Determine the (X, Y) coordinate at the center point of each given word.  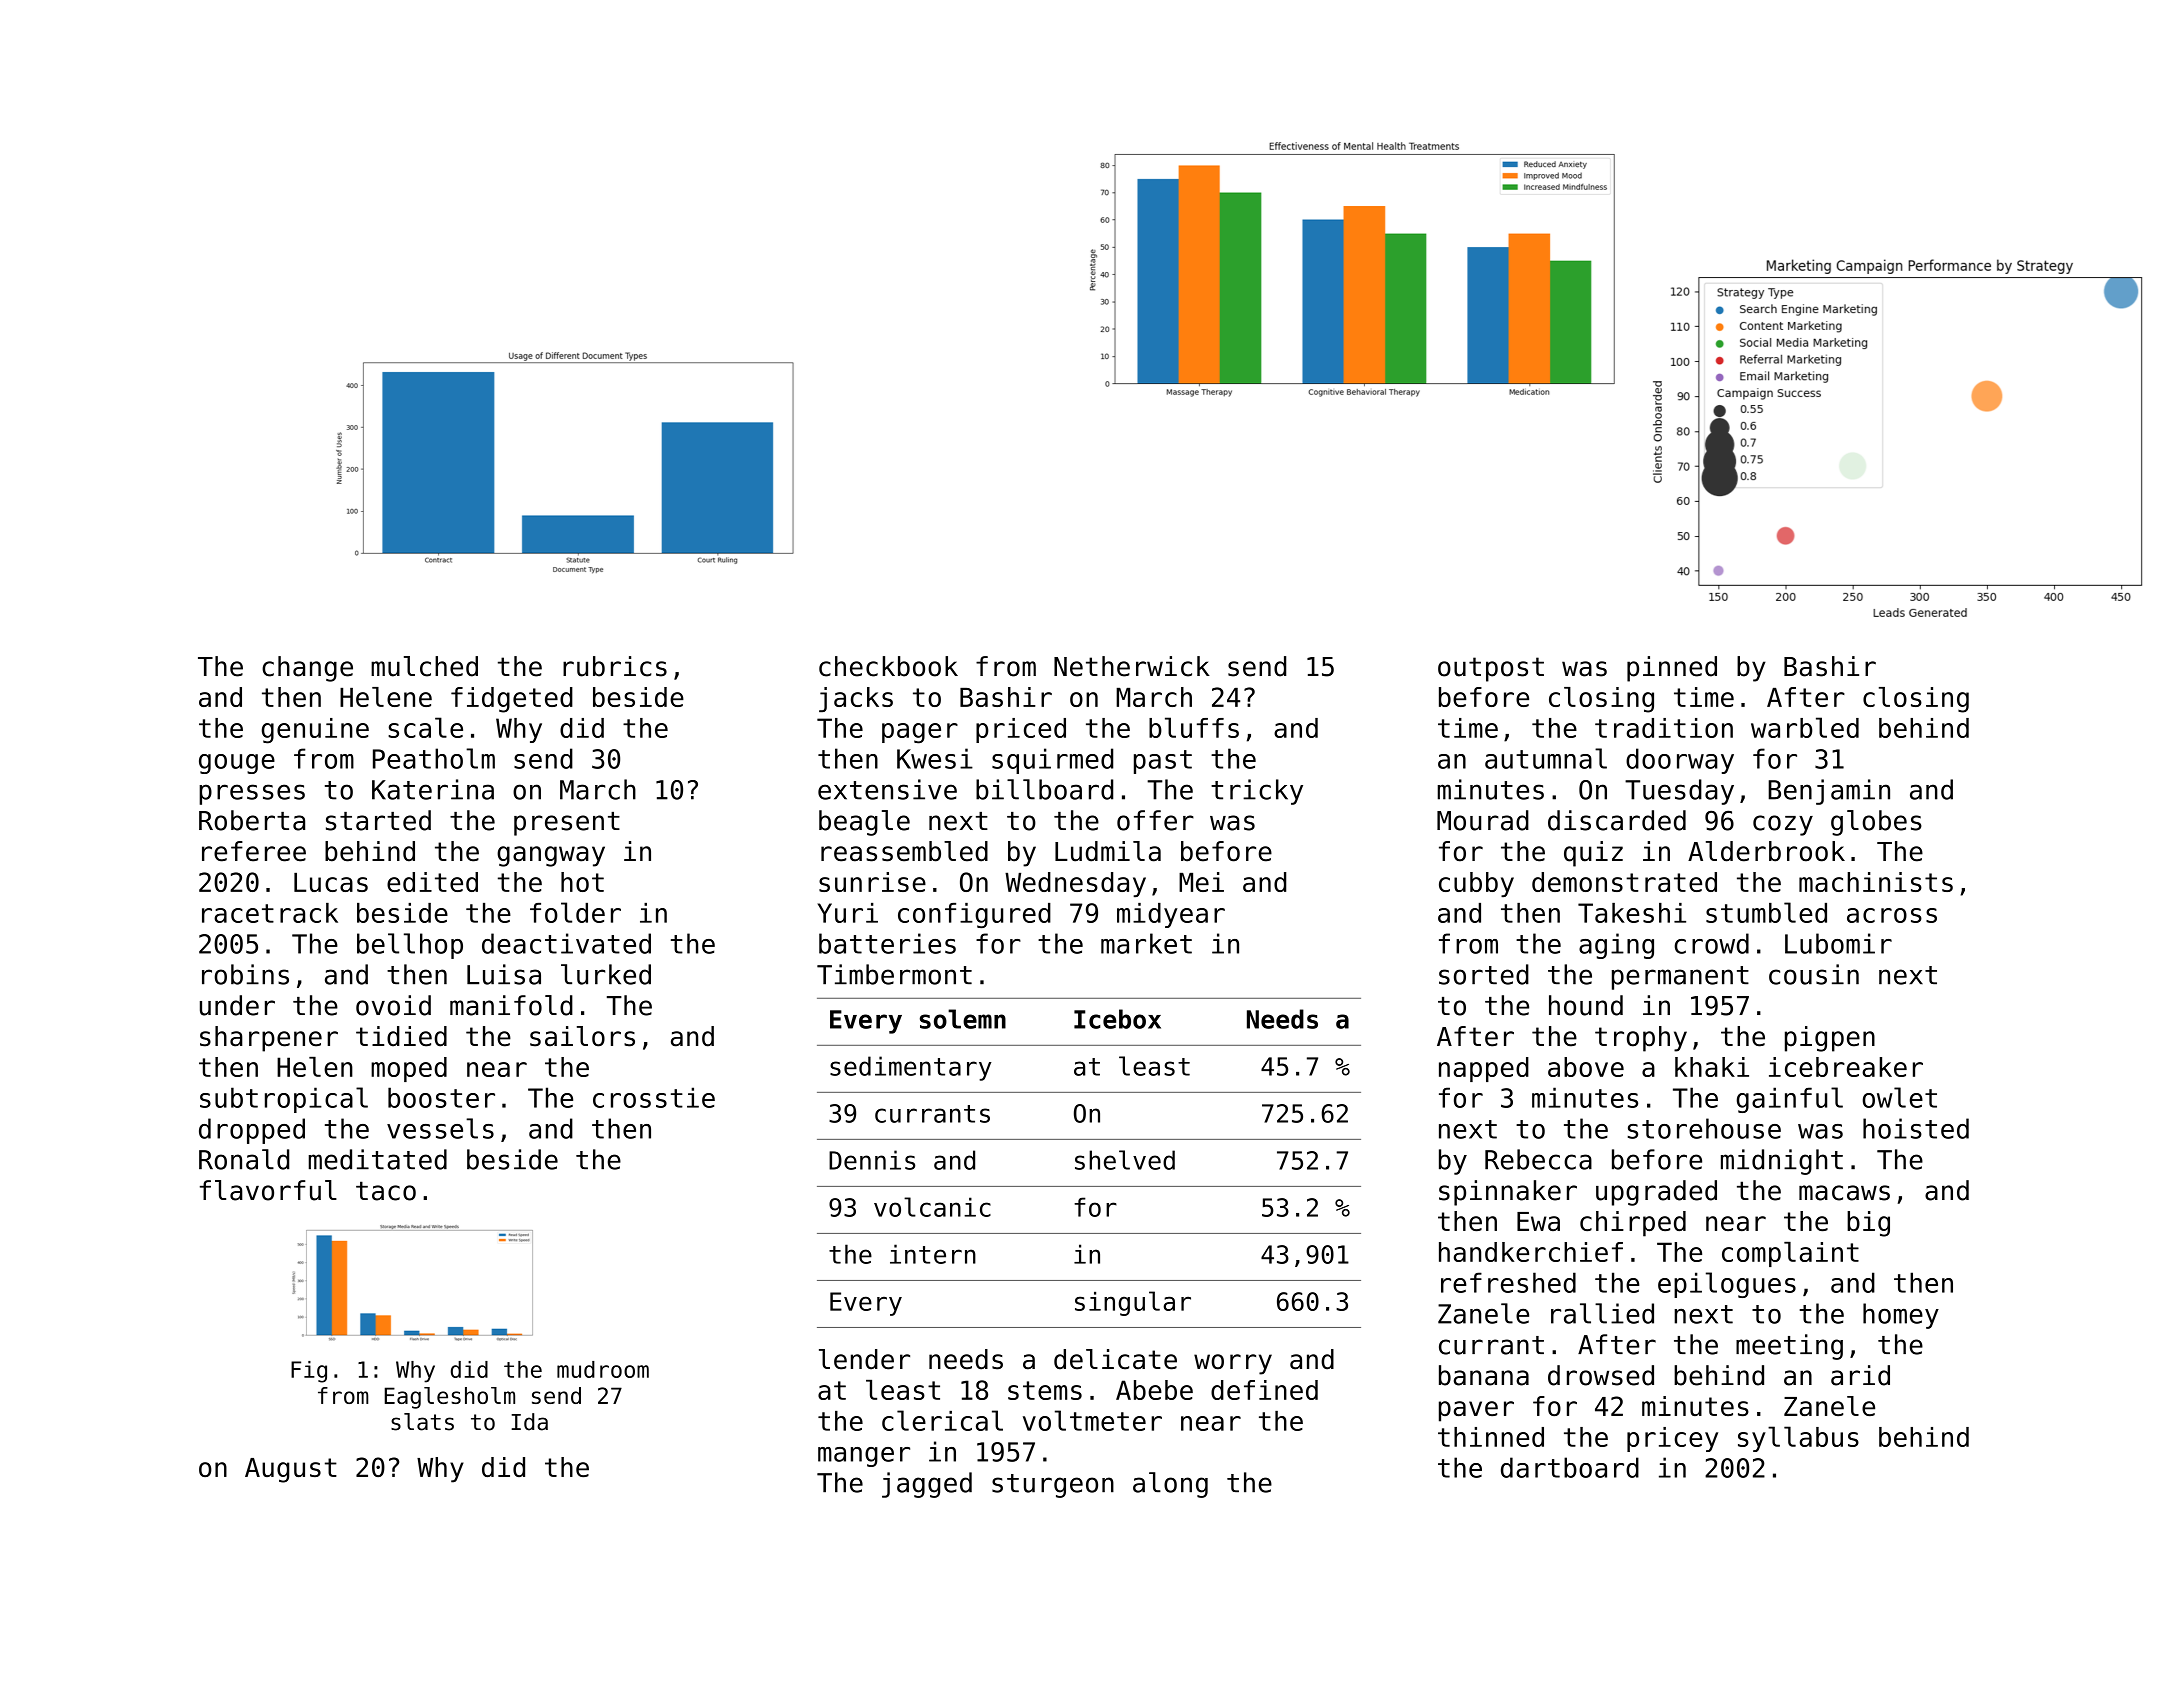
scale (425, 727)
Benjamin (1829, 792)
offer (1155, 820)
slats (422, 1422)
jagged (927, 1485)
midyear (1171, 915)
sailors (582, 1036)
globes (1876, 823)
